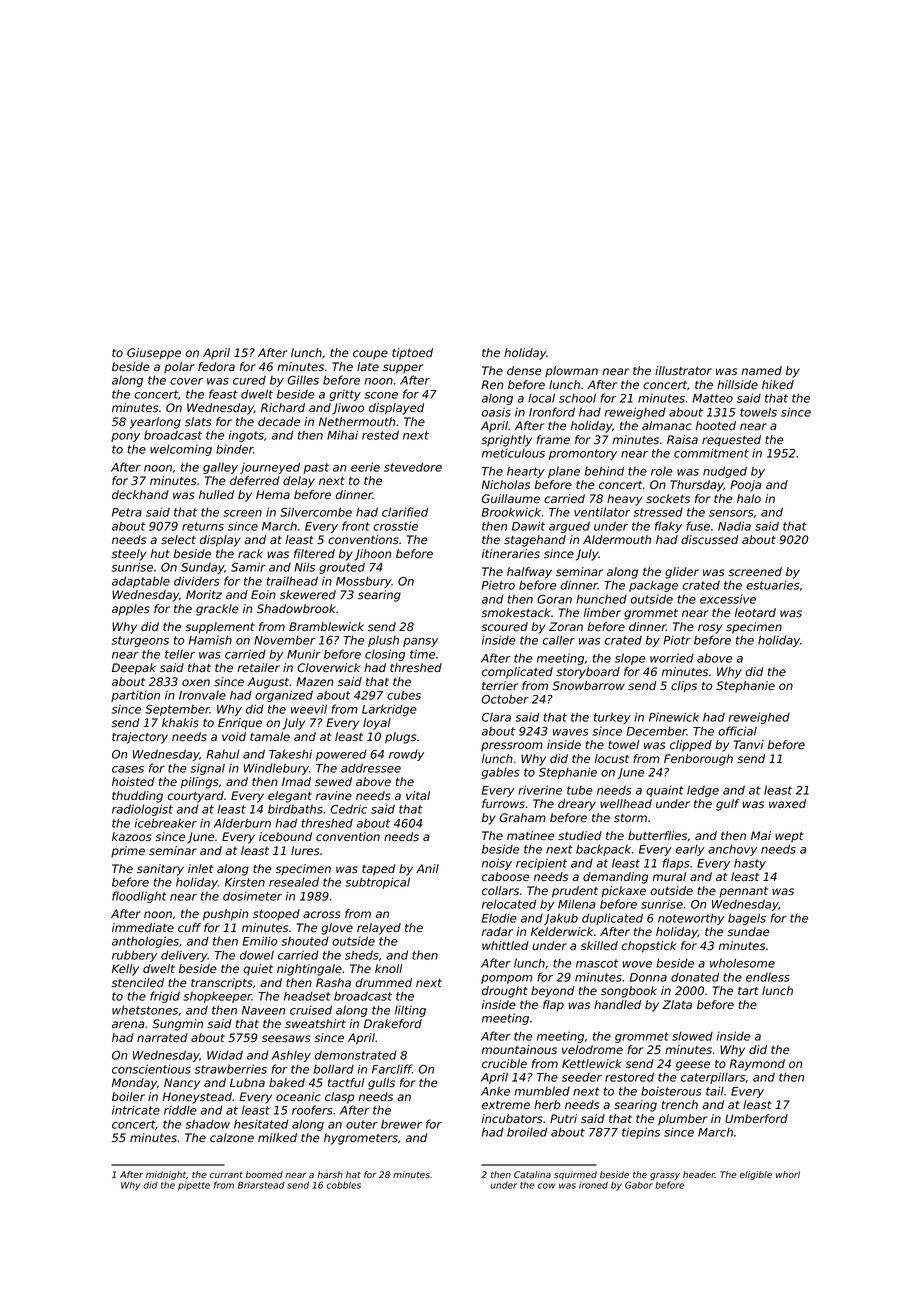  I want to click on Monday, so click(134, 1084).
